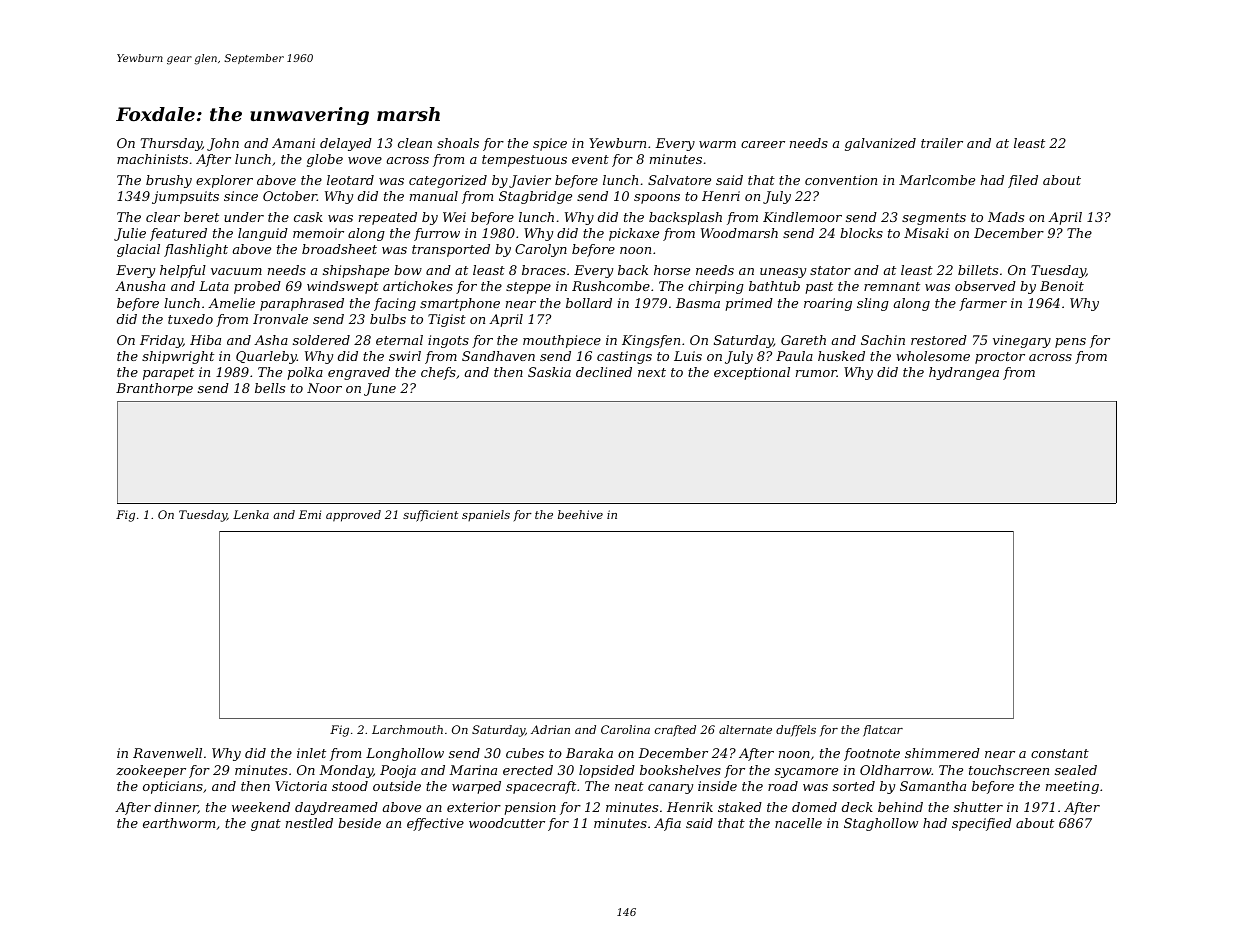 This page has height=952, width=1233. What do you see at coordinates (541, 250) in the page?
I see `Carolyn` at bounding box center [541, 250].
